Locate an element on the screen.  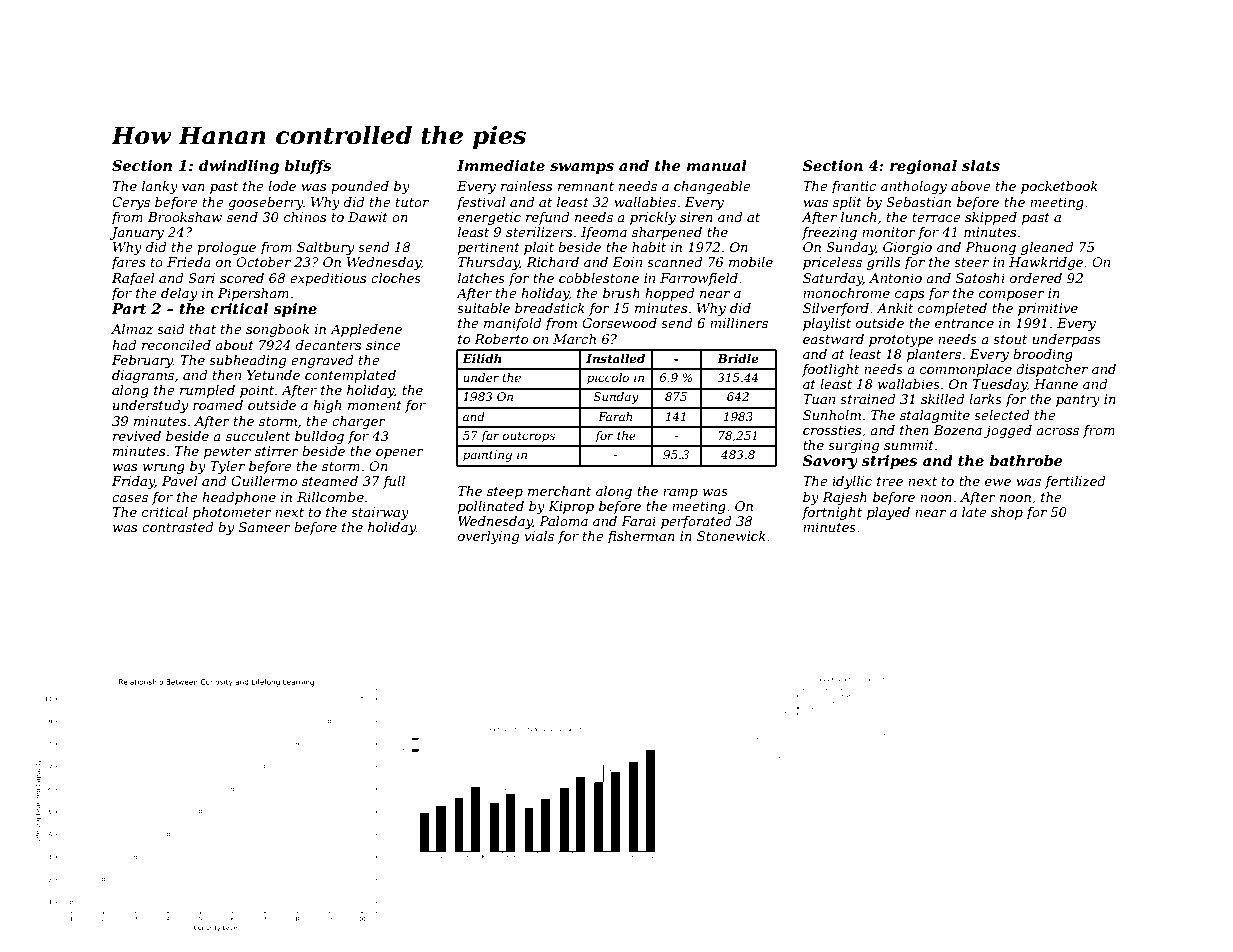
dispatcher is located at coordinates (1052, 370).
